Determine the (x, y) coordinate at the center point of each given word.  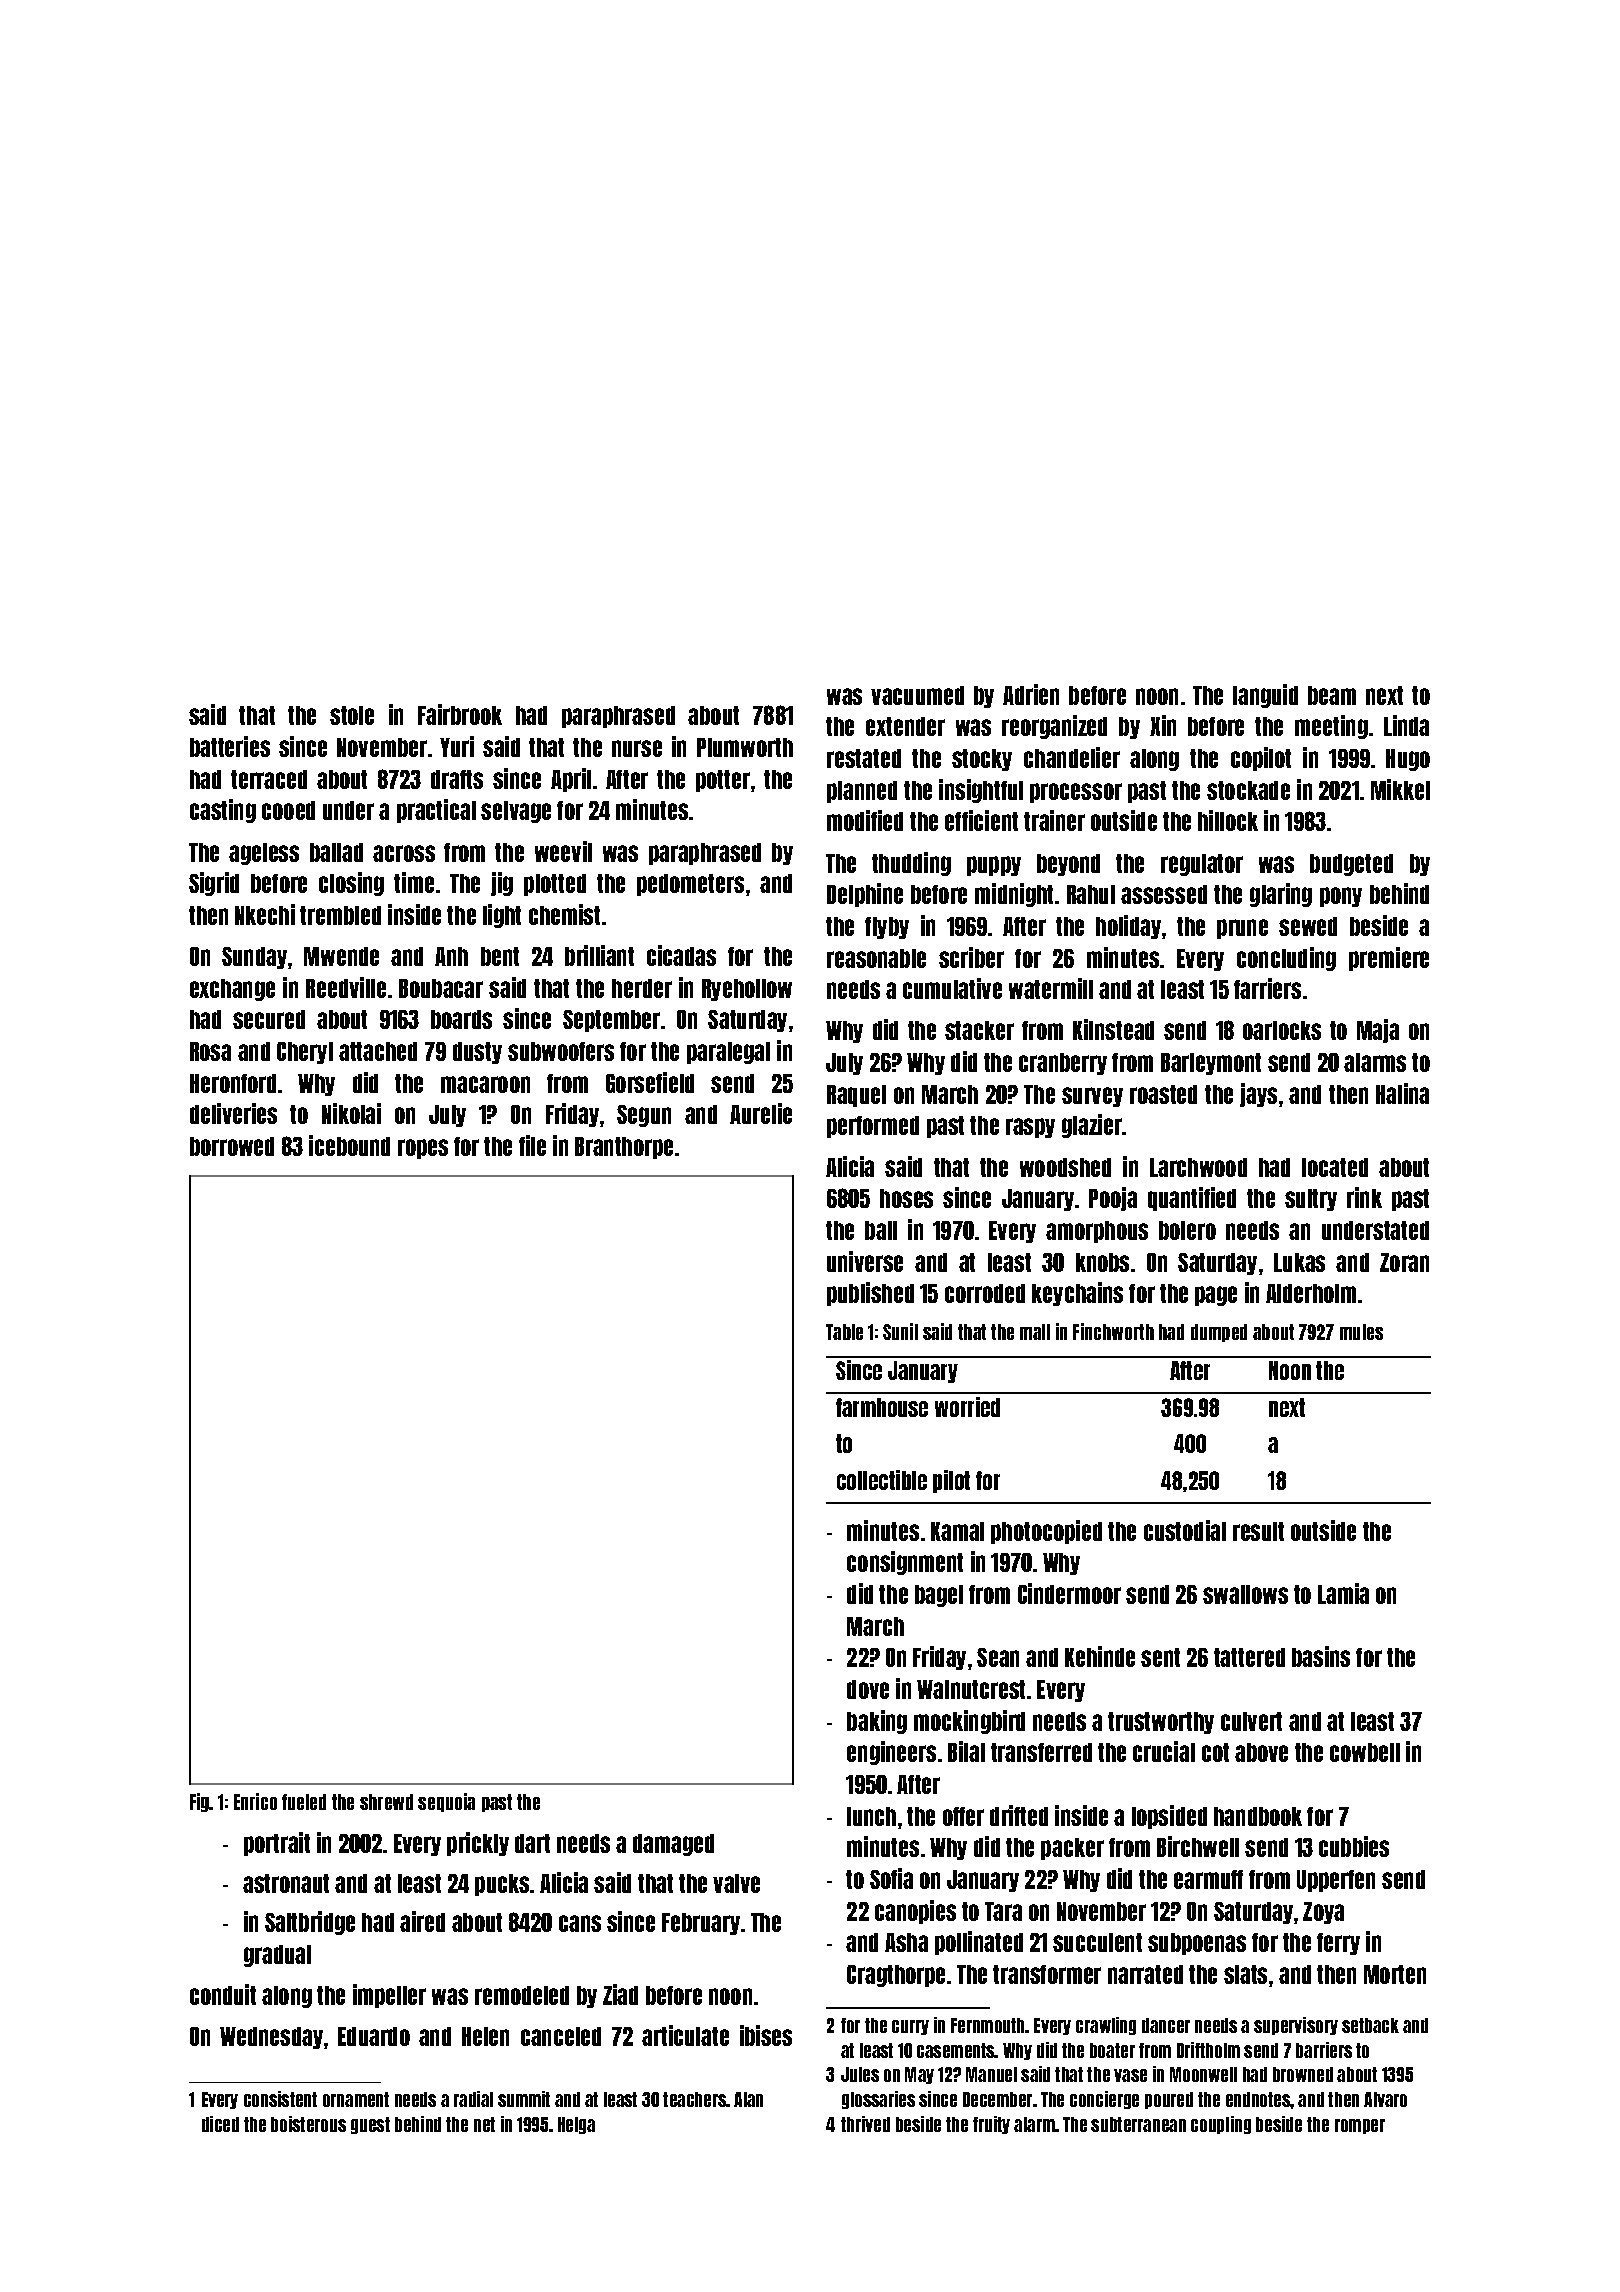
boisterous (308, 2124)
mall (1035, 1332)
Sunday (254, 958)
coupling (1221, 2125)
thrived (865, 2124)
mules (1361, 1332)
